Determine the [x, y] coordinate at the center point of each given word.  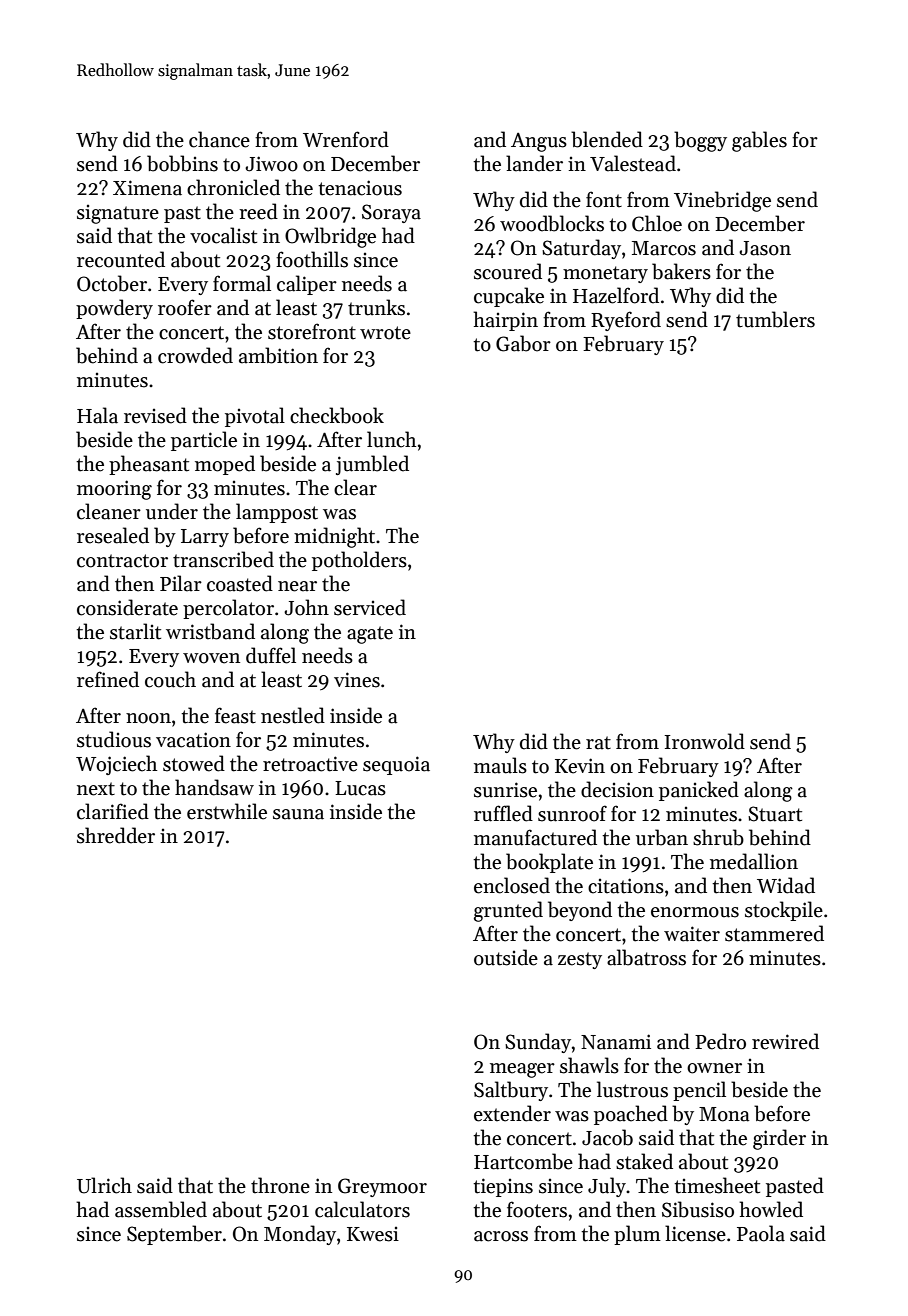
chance [219, 139]
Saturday [581, 249]
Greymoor [382, 1187]
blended [607, 139]
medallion [754, 861]
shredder [116, 835]
